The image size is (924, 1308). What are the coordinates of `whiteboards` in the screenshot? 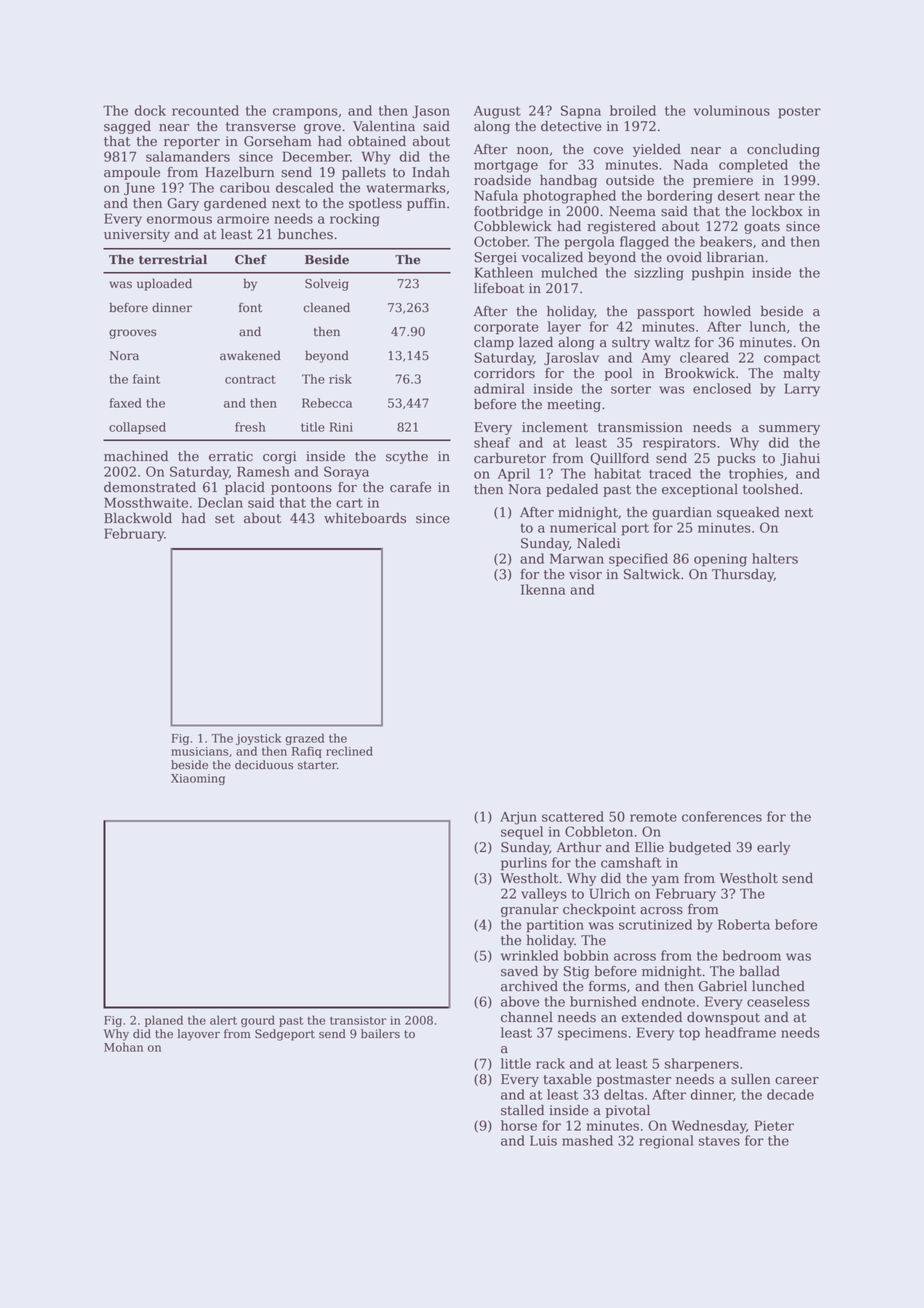 It's located at (365, 518).
